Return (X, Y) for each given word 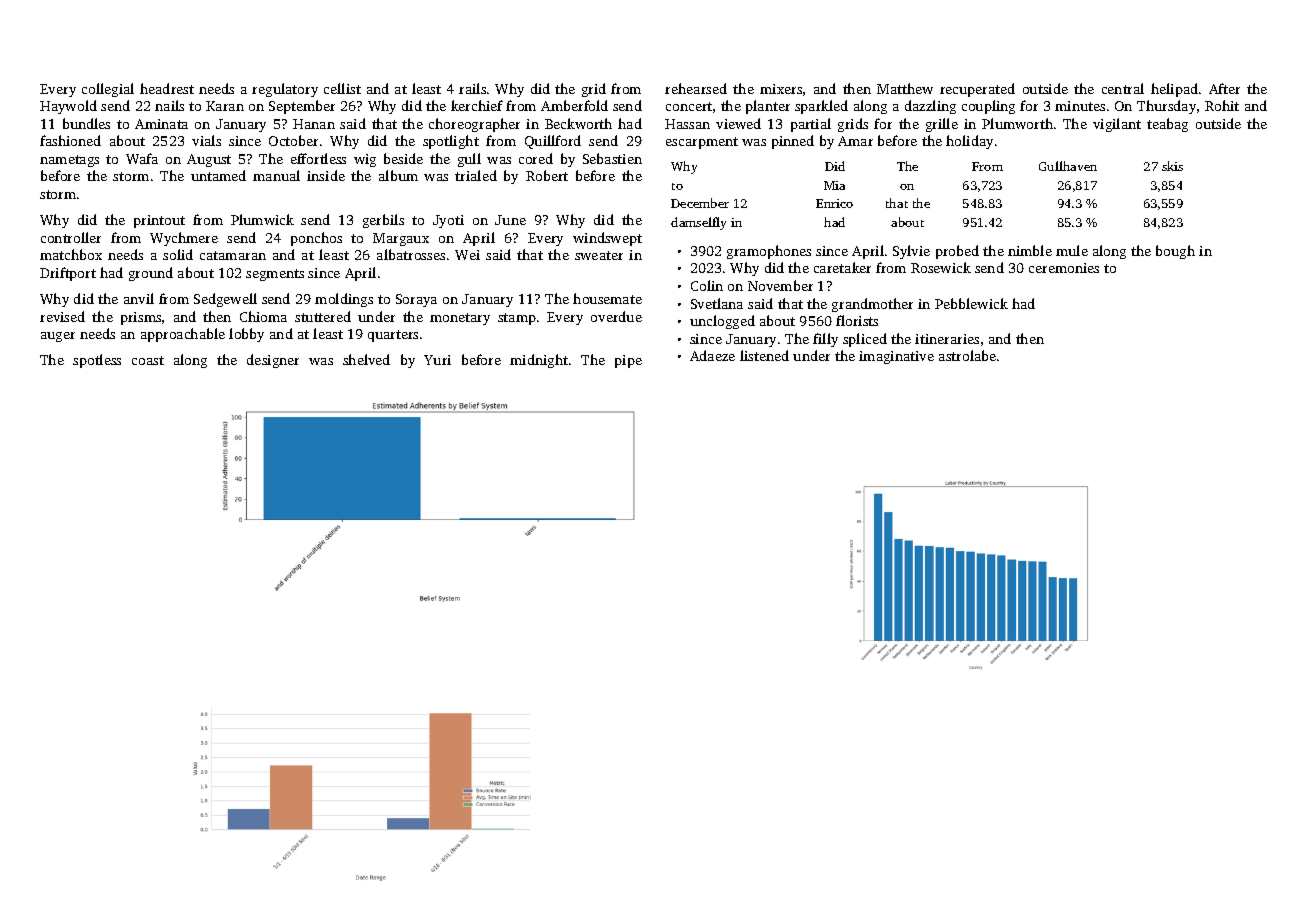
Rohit (1222, 105)
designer (273, 361)
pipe (628, 361)
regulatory (285, 90)
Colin (707, 285)
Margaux (401, 239)
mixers (781, 89)
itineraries (947, 339)
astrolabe (967, 355)
